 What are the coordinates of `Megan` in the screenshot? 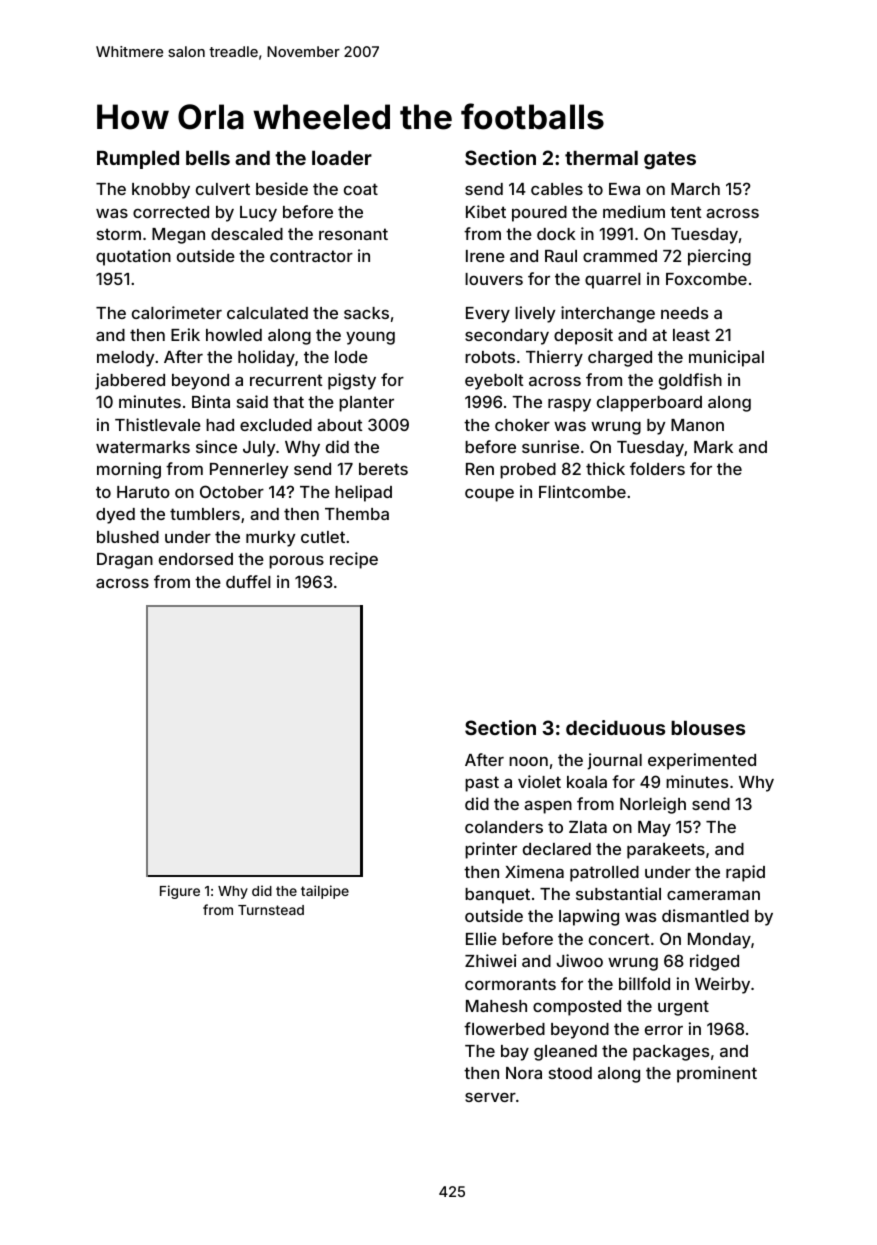 It's located at (178, 236).
